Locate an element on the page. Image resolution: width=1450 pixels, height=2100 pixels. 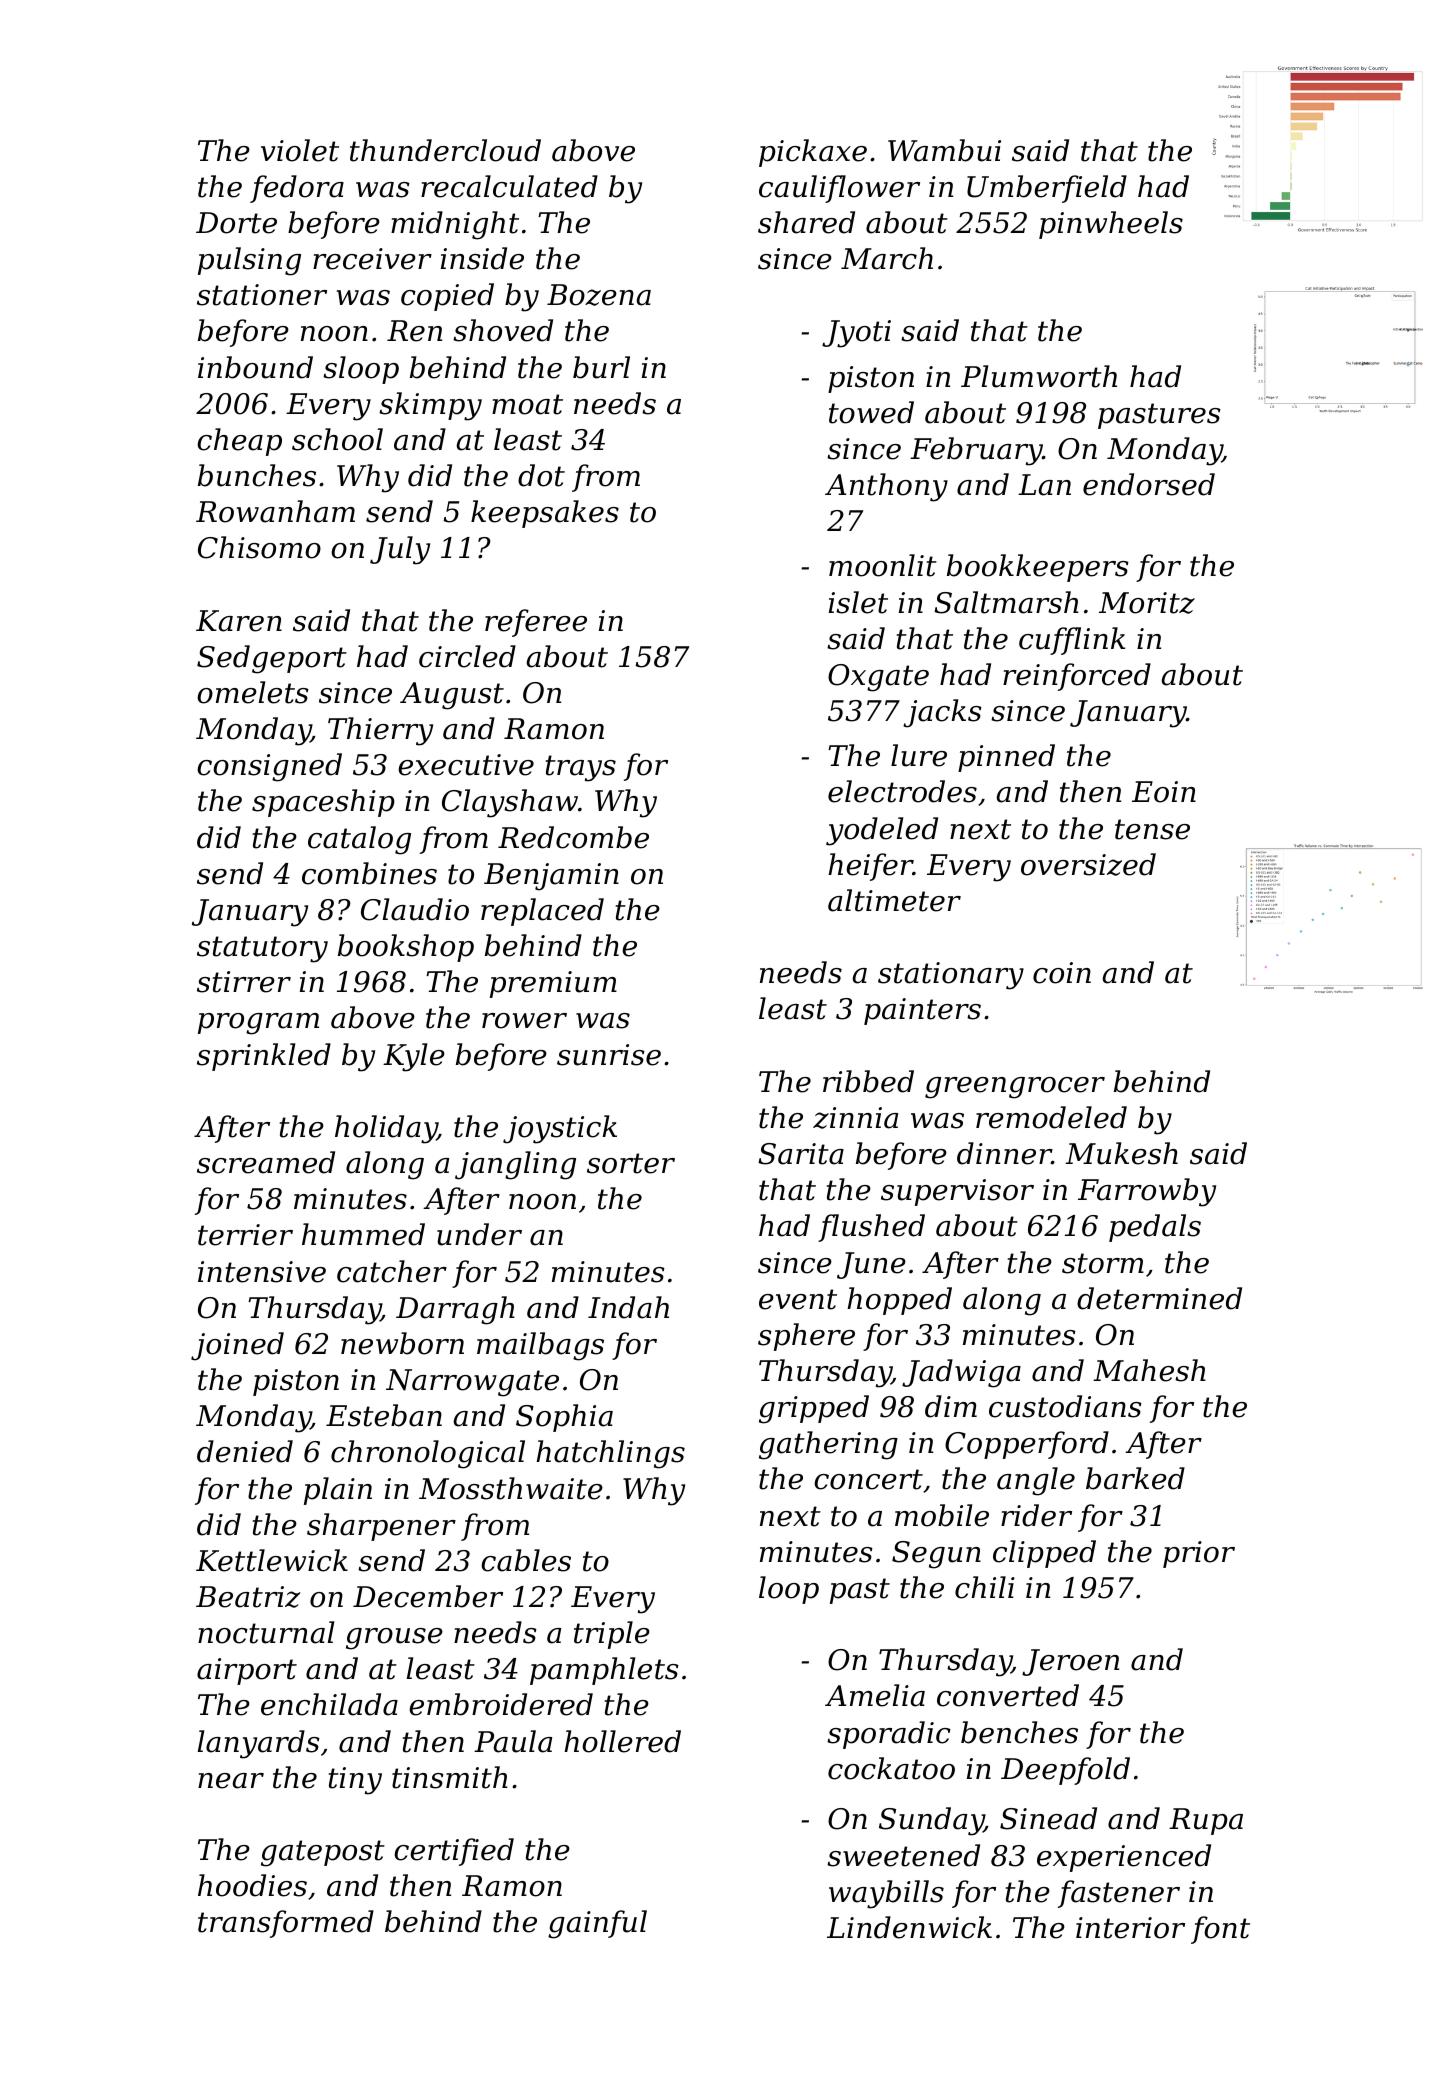
pulsing is located at coordinates (249, 261).
